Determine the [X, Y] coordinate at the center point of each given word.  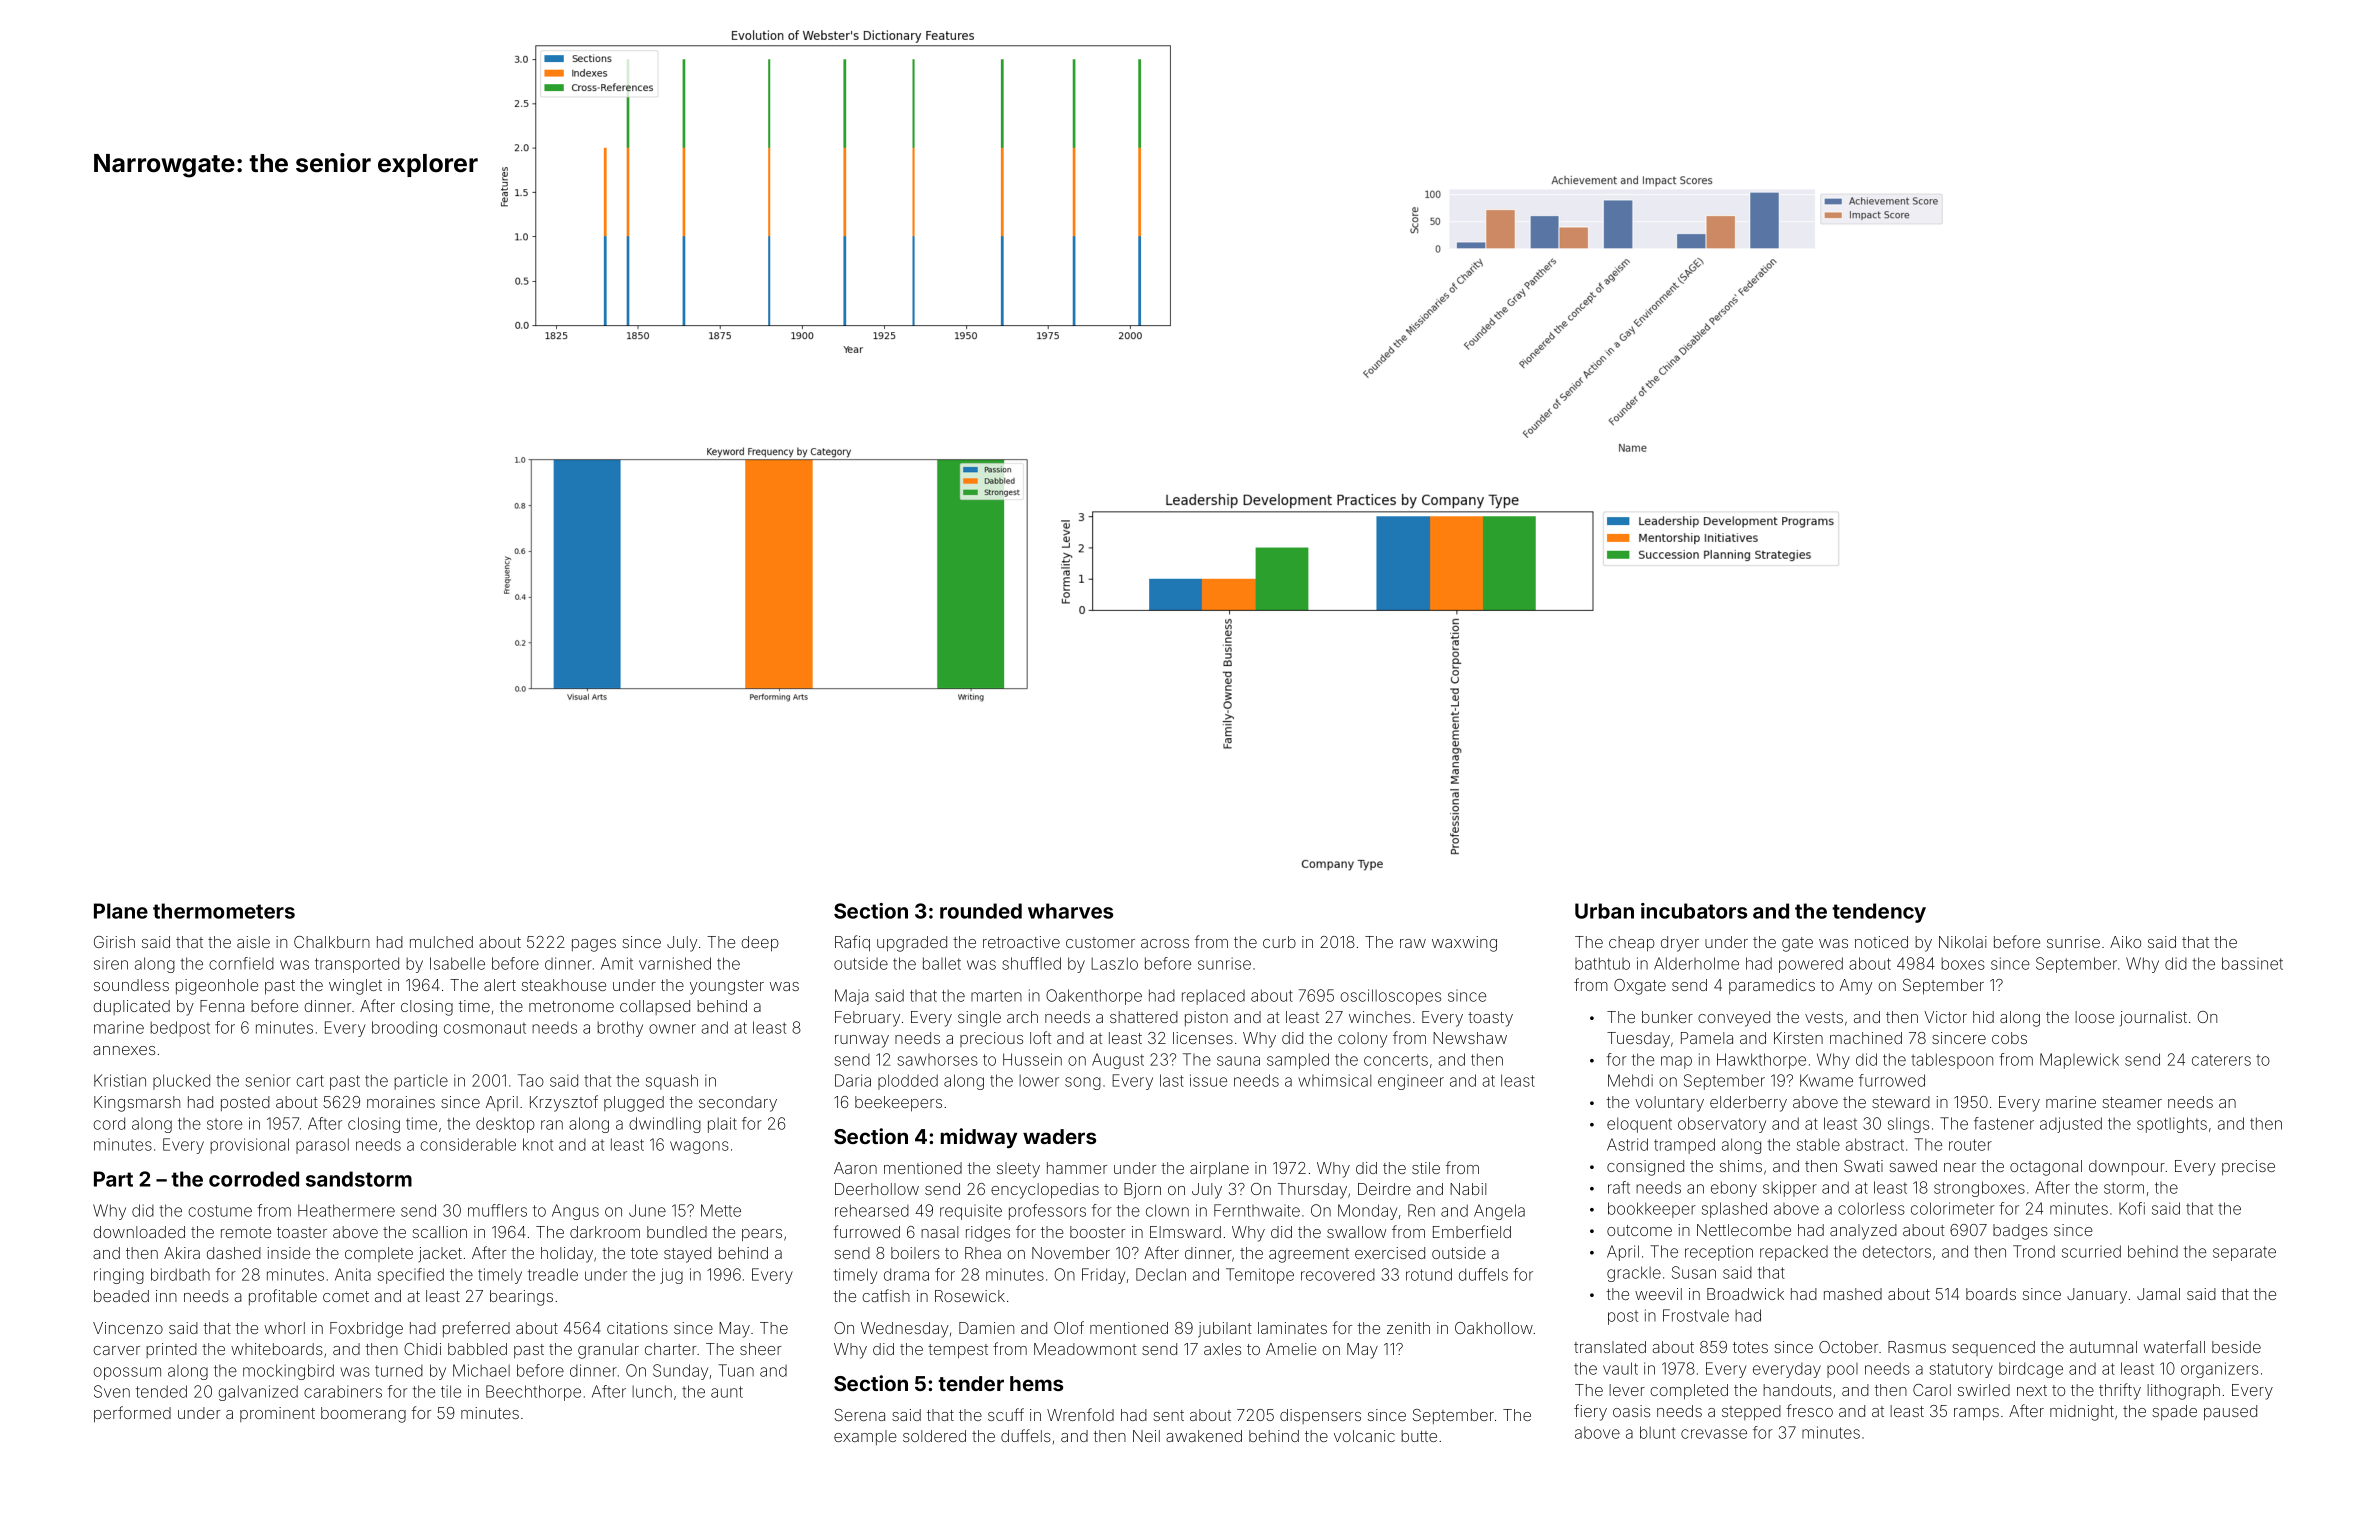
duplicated [131, 1007]
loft [1040, 1037]
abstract [1875, 1144]
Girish [114, 942]
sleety [1018, 1170]
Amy [1856, 987]
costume [220, 1211]
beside [2236, 1347]
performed [132, 1414]
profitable [283, 1297]
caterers [2221, 1060]
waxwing [1464, 944]
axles [1222, 1349]
